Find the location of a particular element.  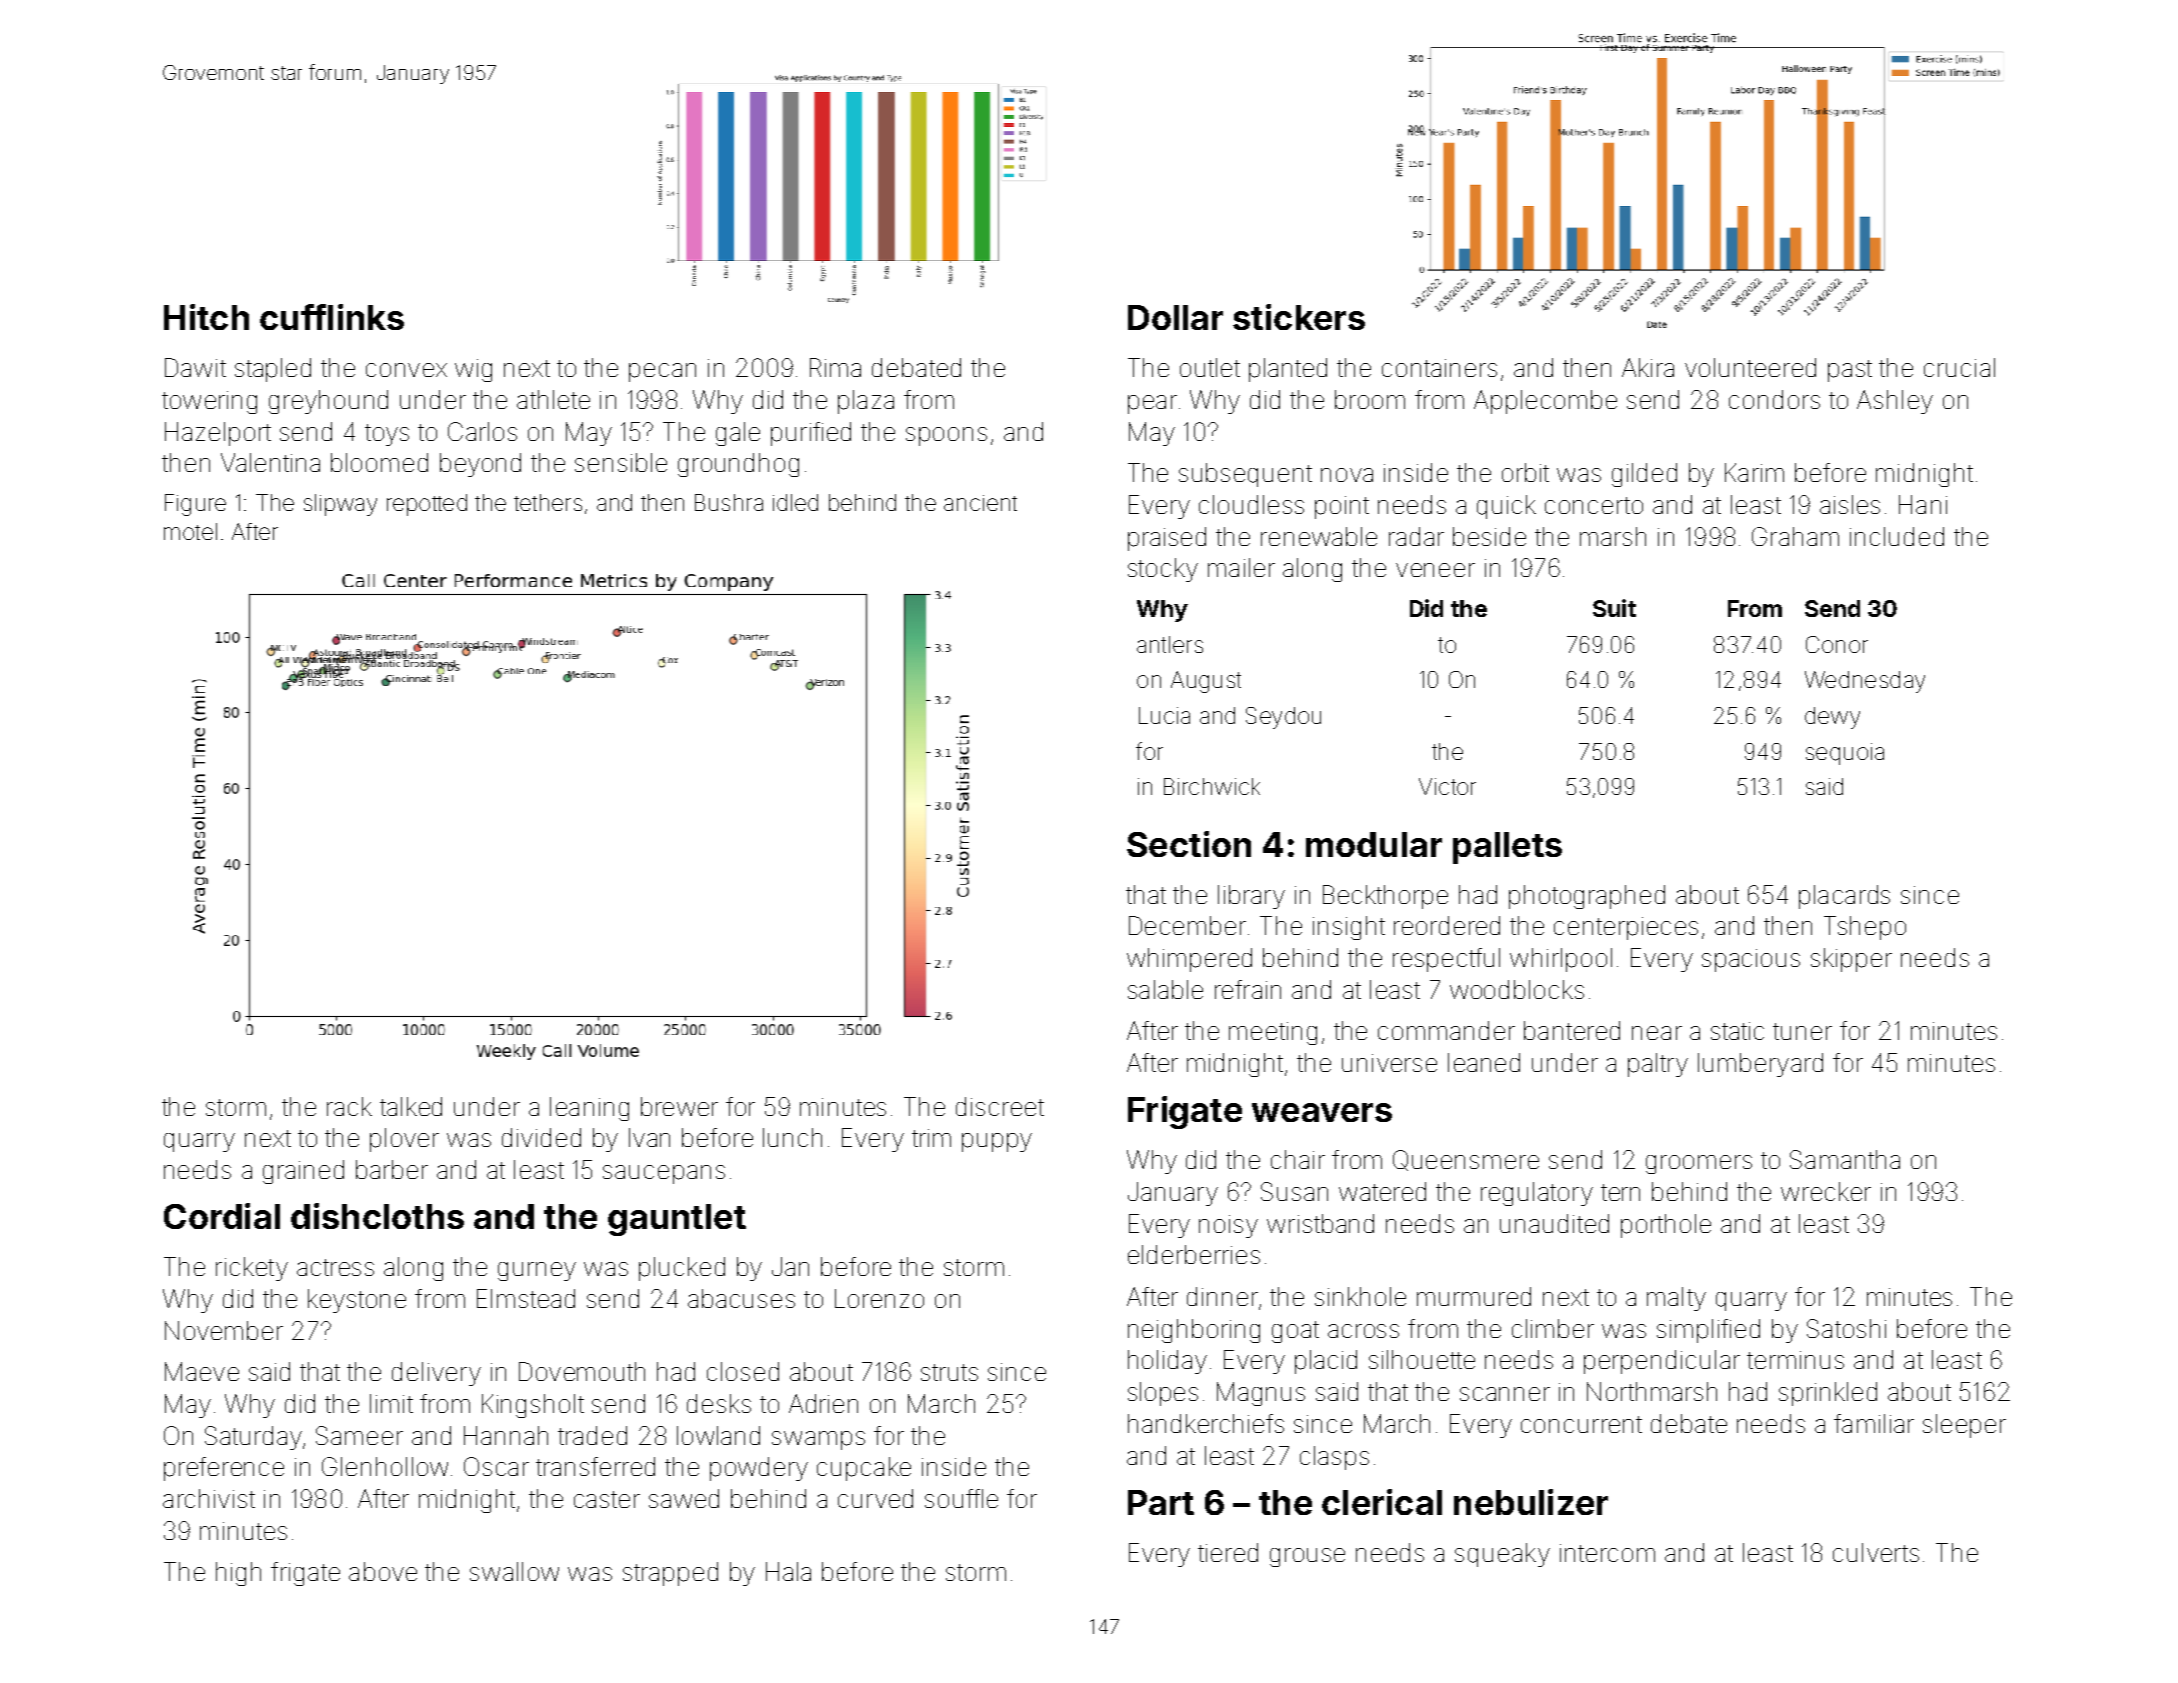

antlers is located at coordinates (1170, 644).
